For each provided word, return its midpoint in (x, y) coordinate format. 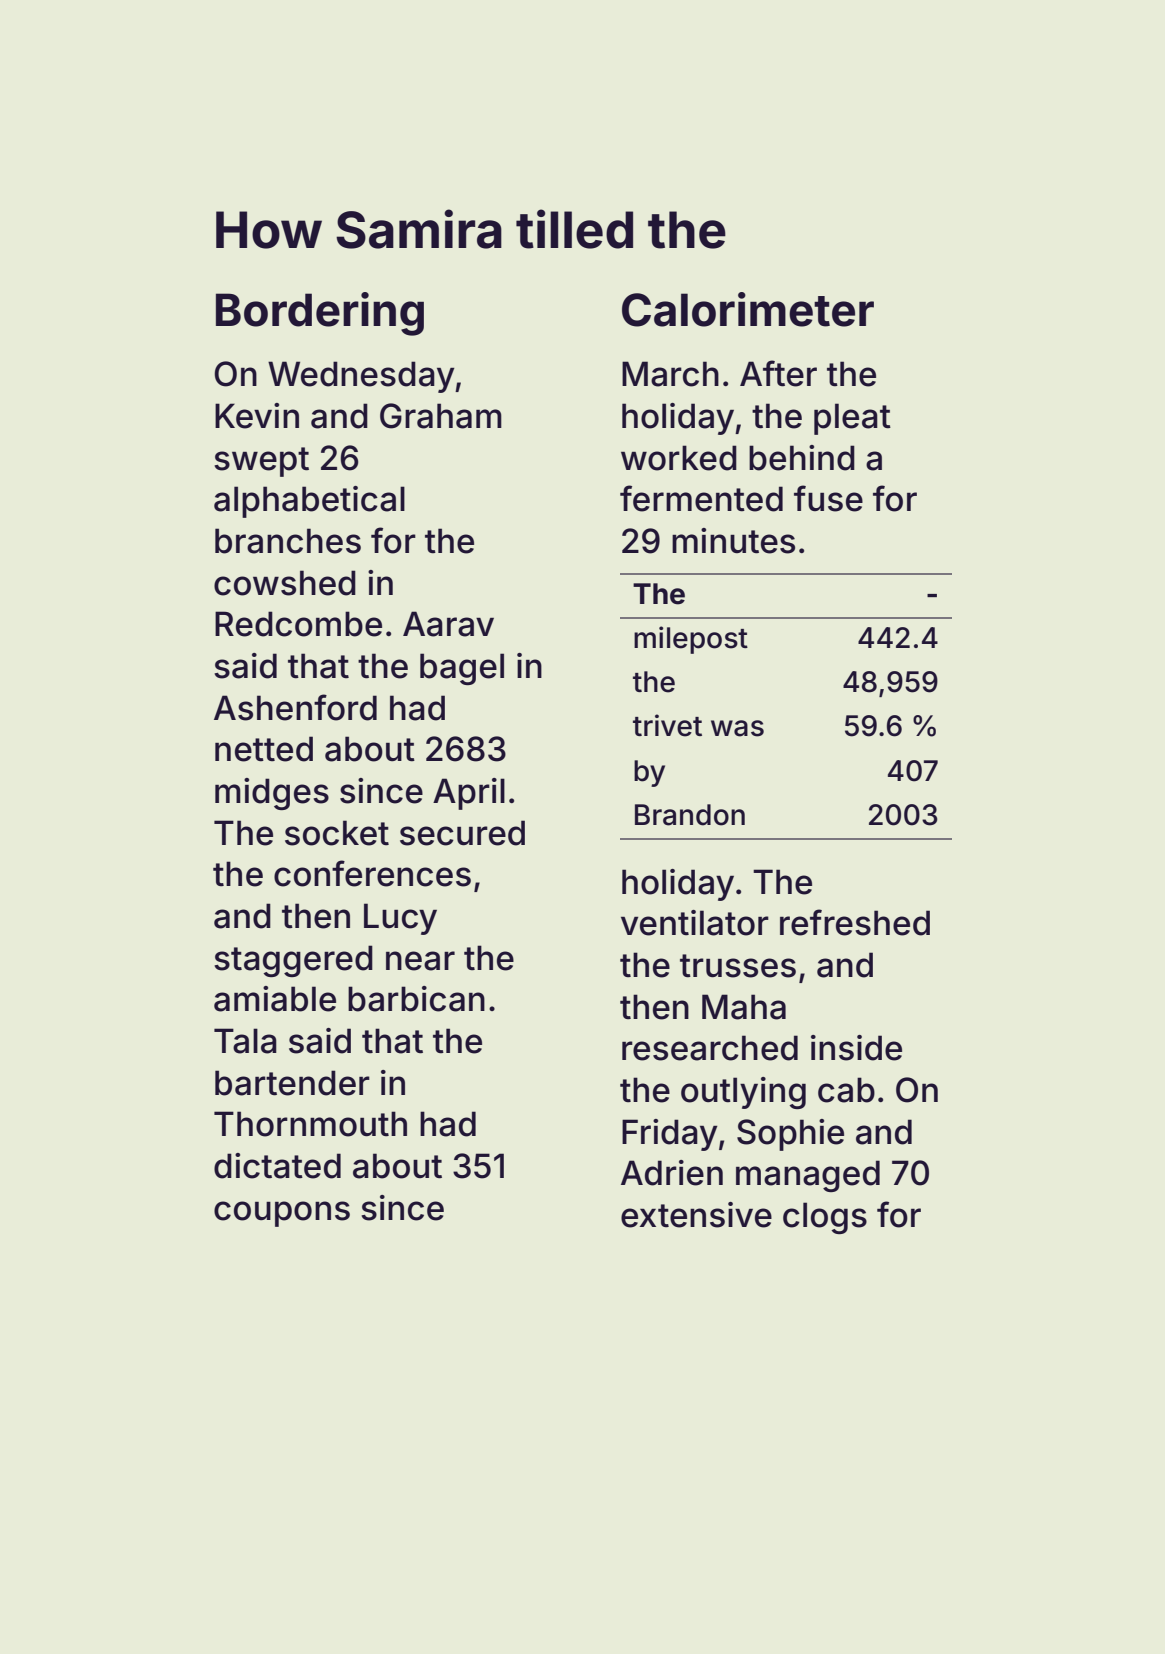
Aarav (448, 624)
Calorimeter (748, 309)
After (778, 373)
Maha (744, 1007)
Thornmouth (310, 1124)
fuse (828, 498)
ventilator (695, 923)
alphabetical (309, 502)
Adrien (672, 1173)
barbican (416, 999)
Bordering (320, 314)
